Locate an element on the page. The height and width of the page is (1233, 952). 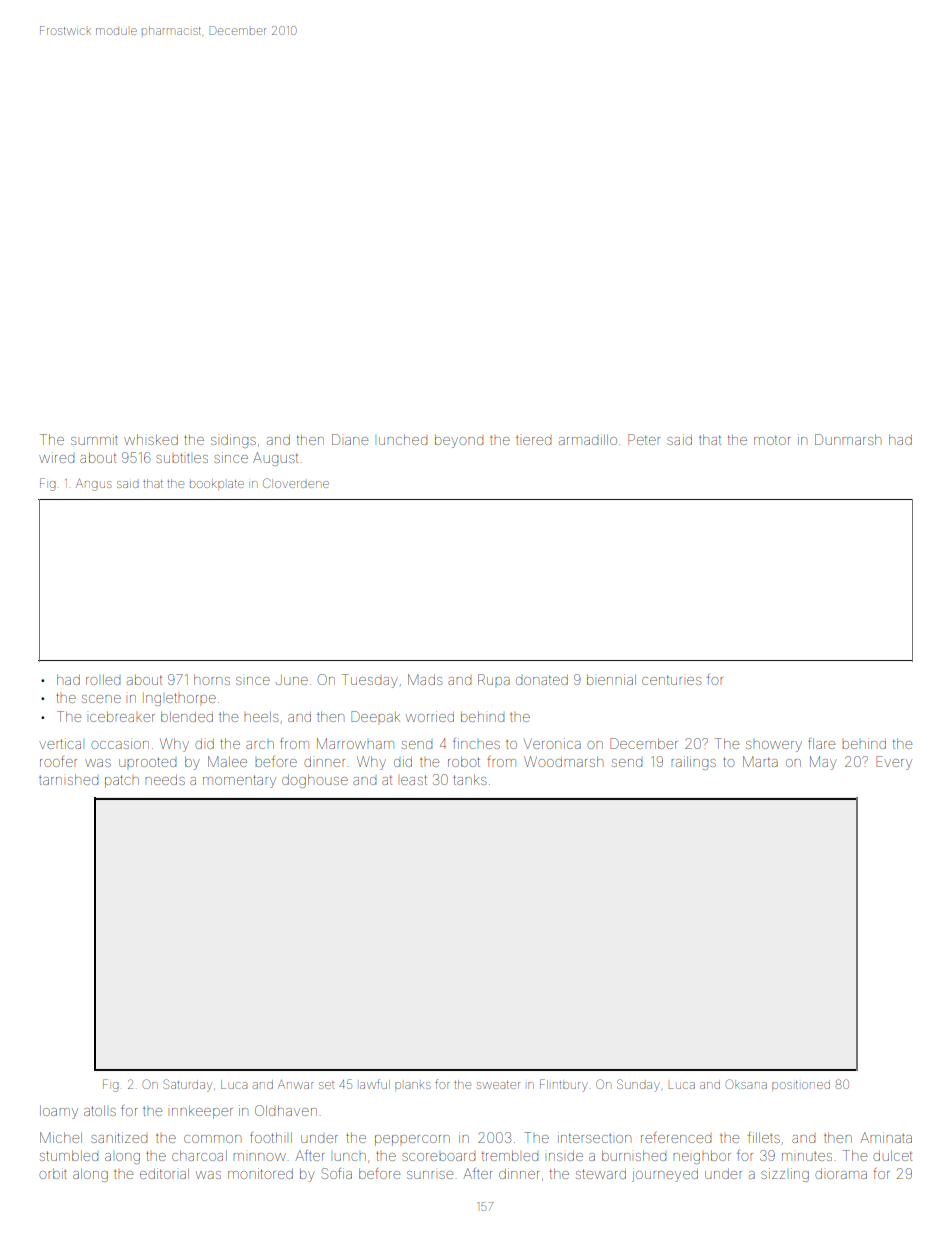
whisked is located at coordinates (151, 440).
